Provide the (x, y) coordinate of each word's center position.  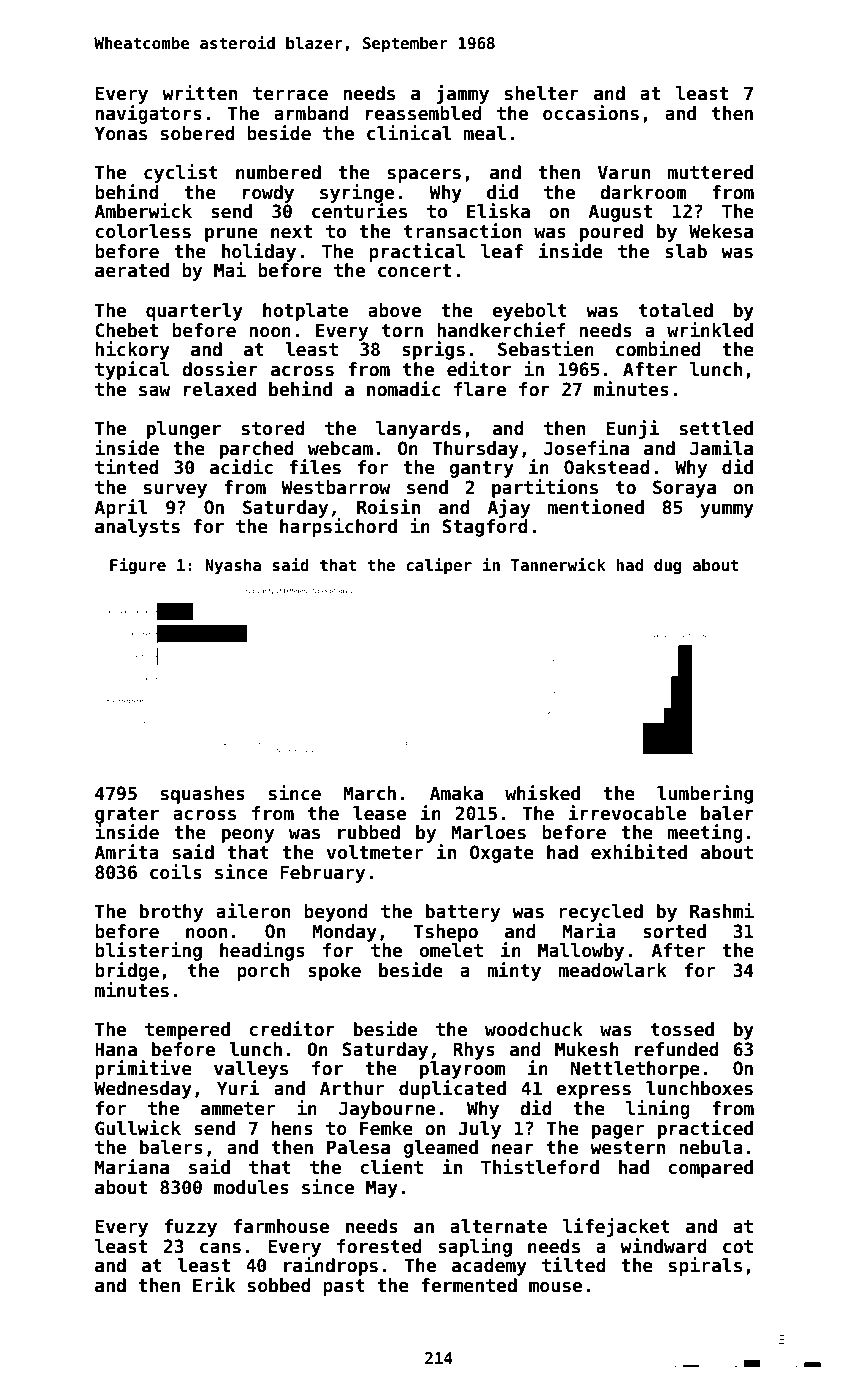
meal (485, 133)
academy (489, 1267)
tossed (682, 1029)
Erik (214, 1284)
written (199, 93)
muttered (710, 172)
